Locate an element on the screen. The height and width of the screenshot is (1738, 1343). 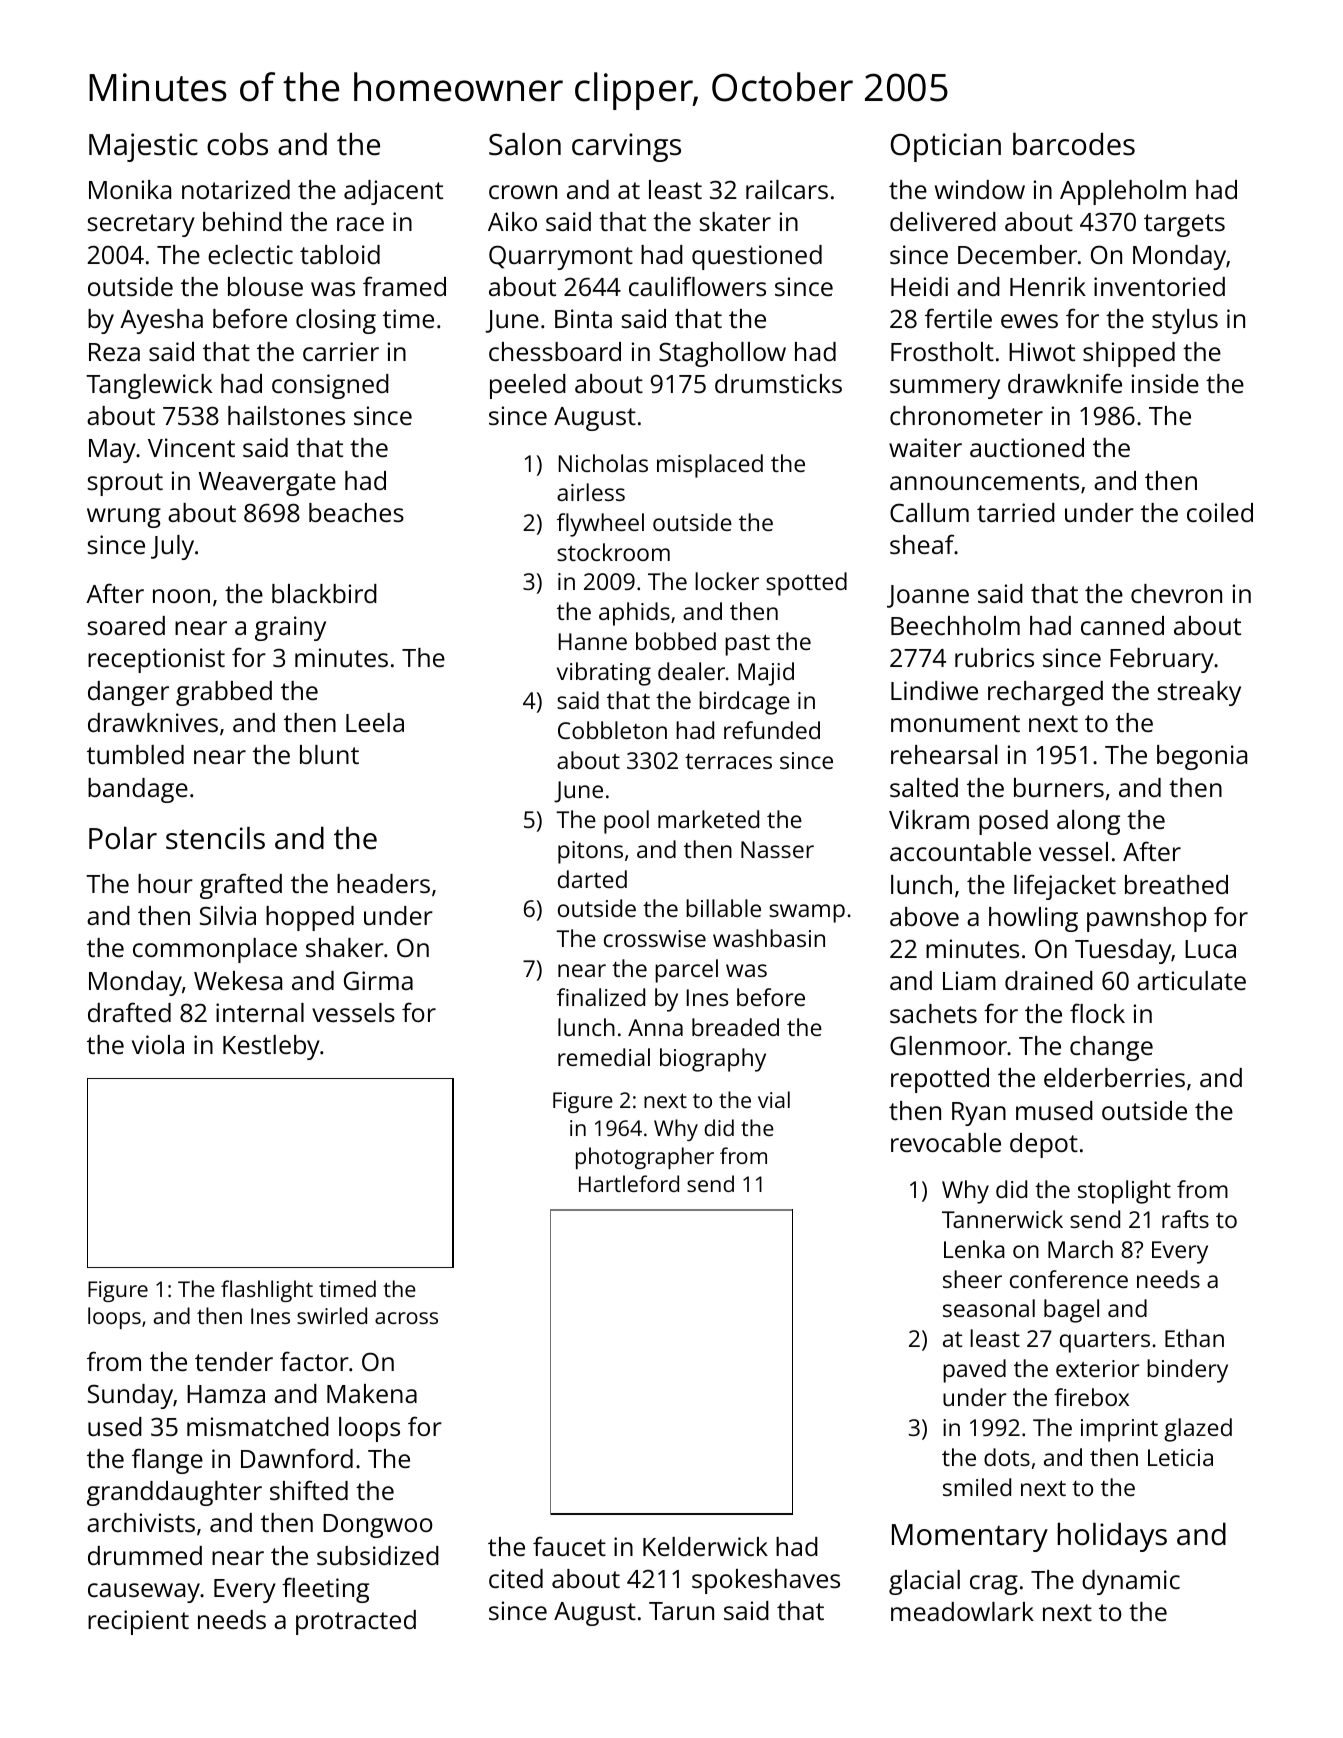
revocable is located at coordinates (946, 1142).
